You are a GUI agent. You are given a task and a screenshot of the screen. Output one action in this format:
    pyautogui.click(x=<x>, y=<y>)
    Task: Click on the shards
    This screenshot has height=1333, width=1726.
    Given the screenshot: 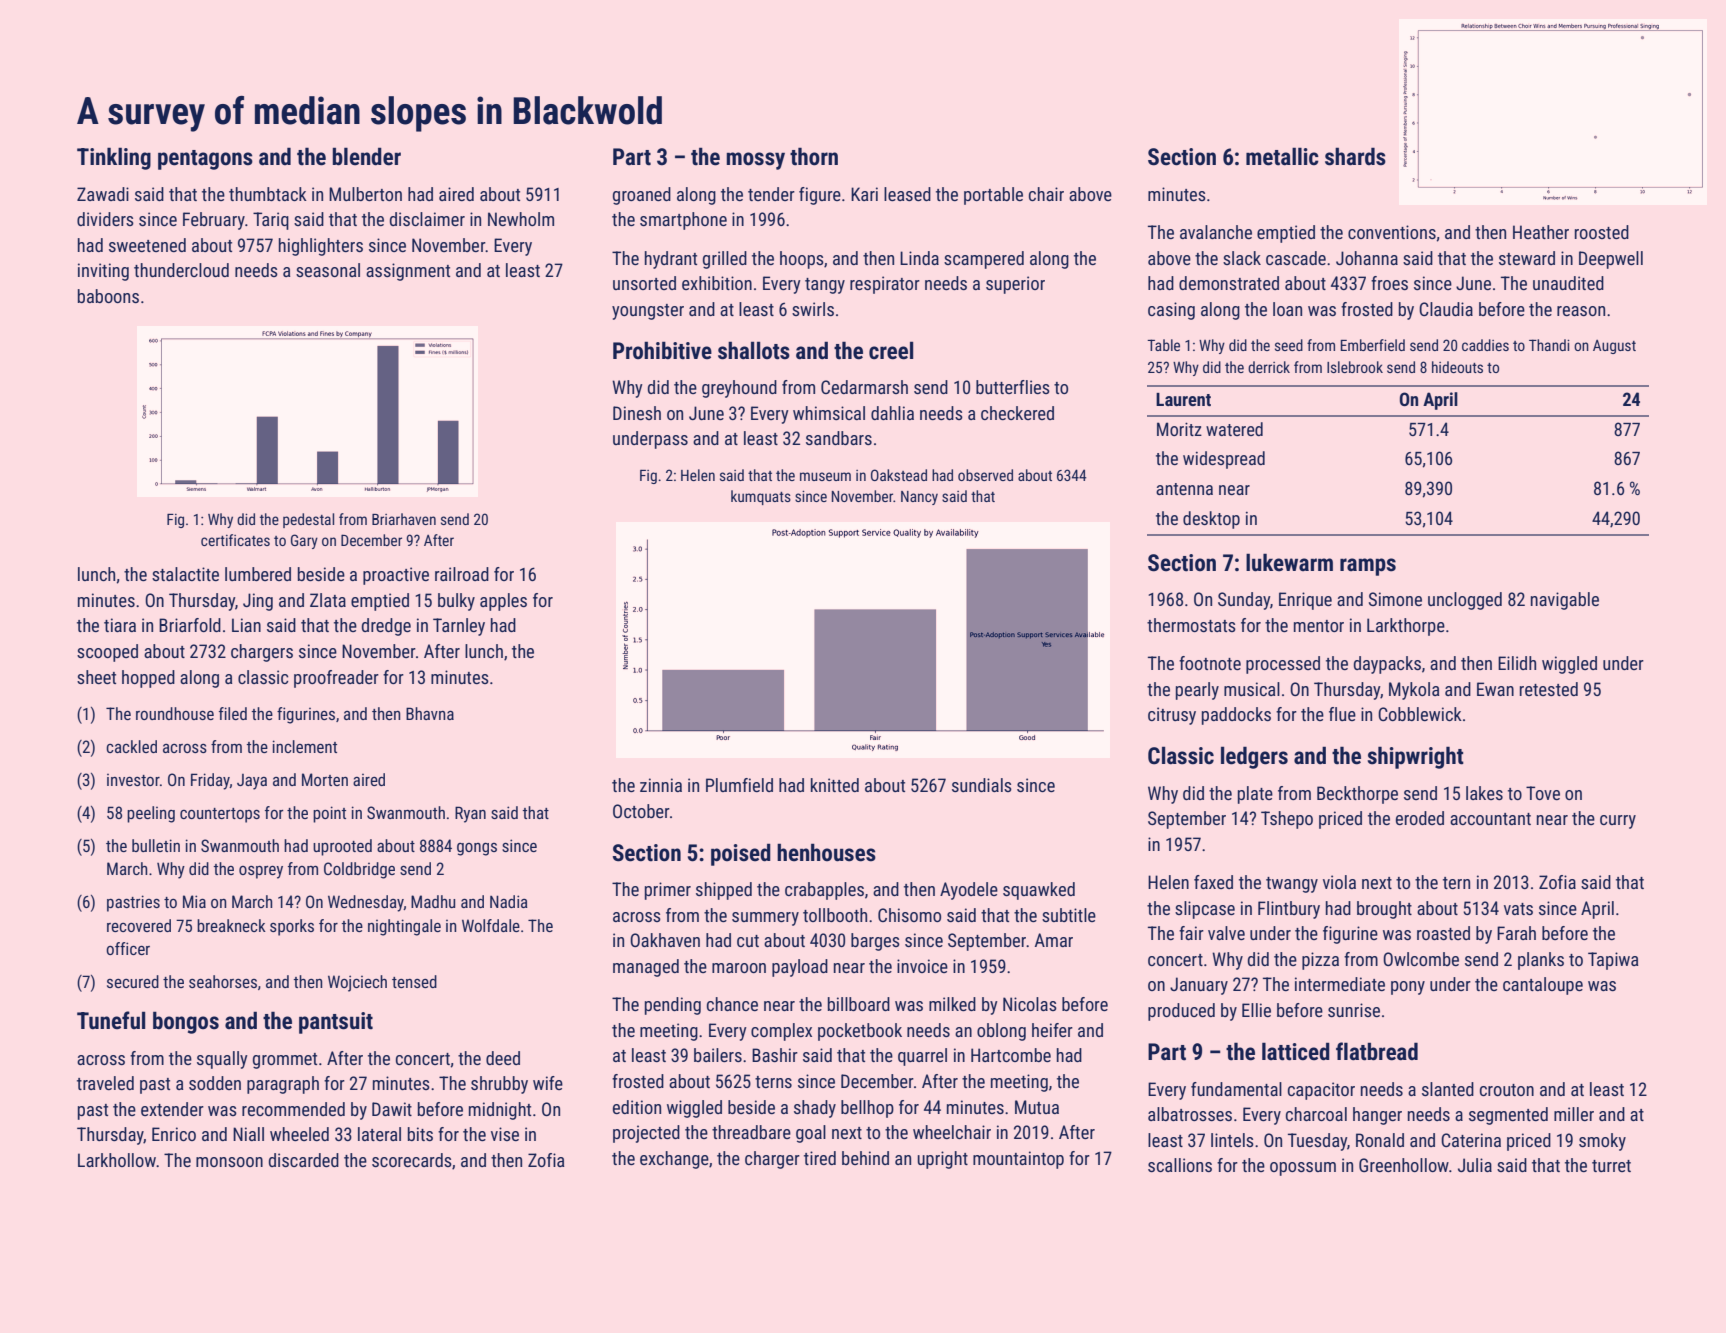 What is the action you would take?
    pyautogui.click(x=1355, y=156)
